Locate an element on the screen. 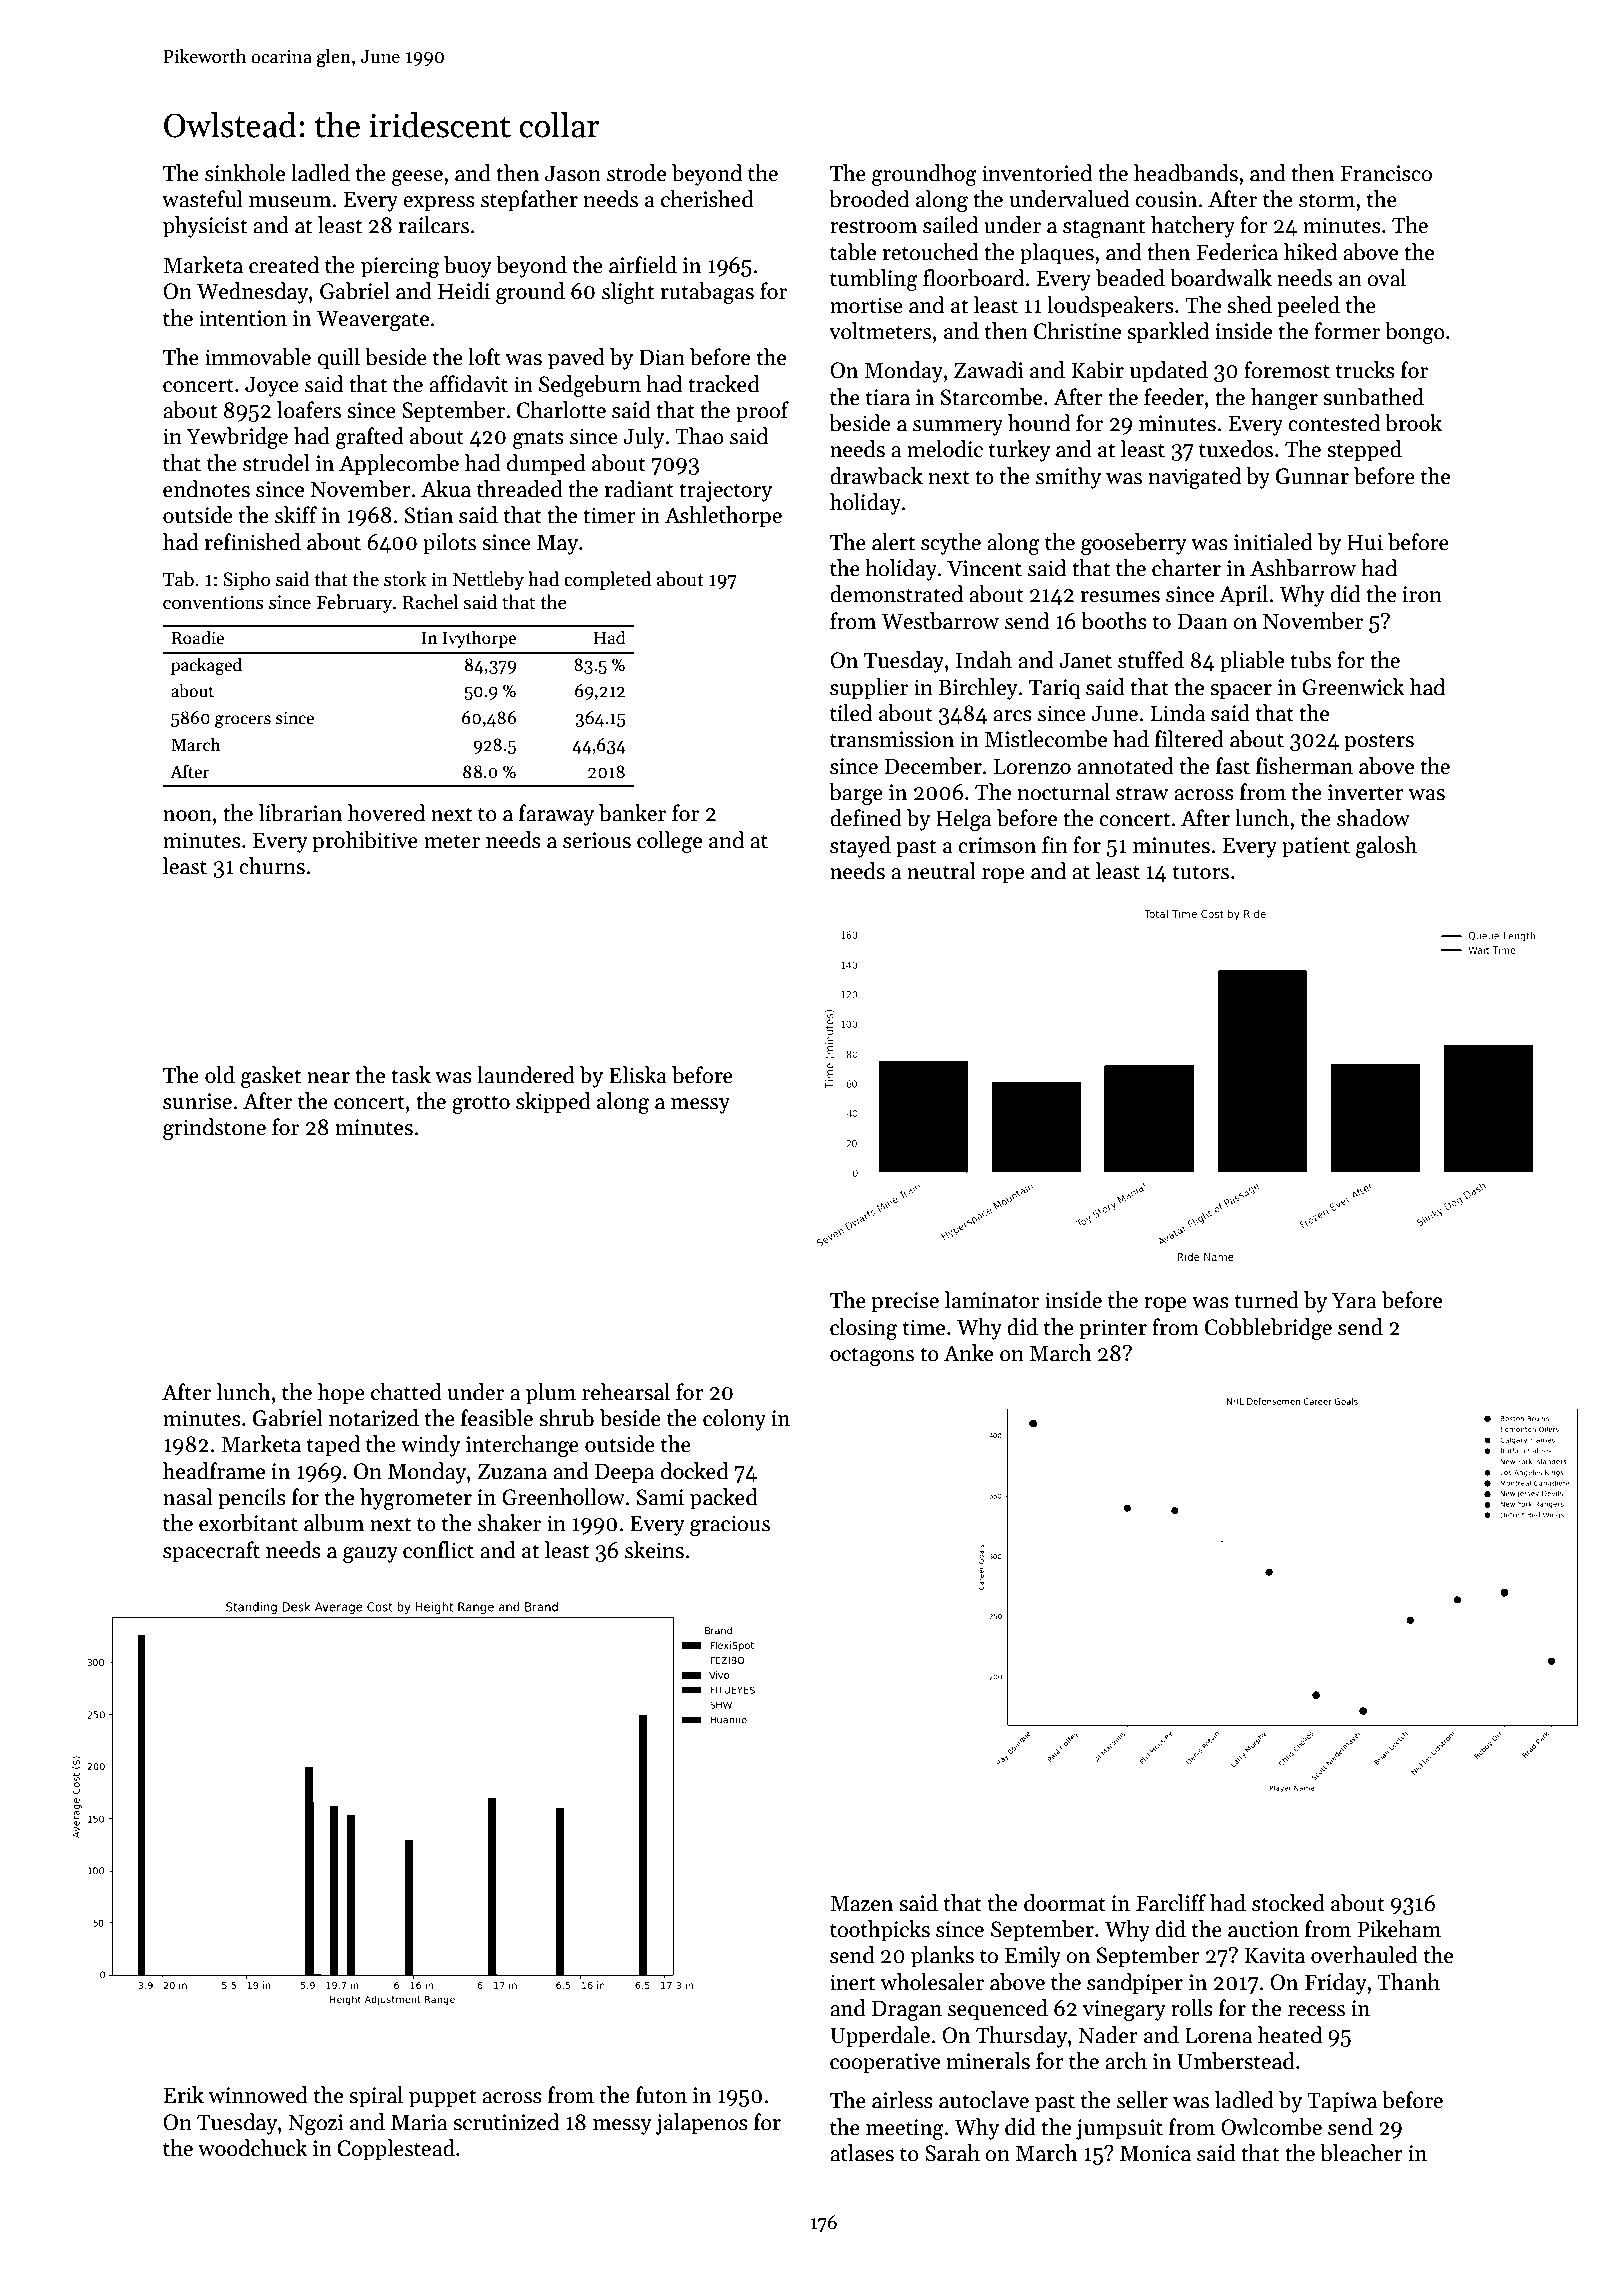  crimson is located at coordinates (997, 845).
